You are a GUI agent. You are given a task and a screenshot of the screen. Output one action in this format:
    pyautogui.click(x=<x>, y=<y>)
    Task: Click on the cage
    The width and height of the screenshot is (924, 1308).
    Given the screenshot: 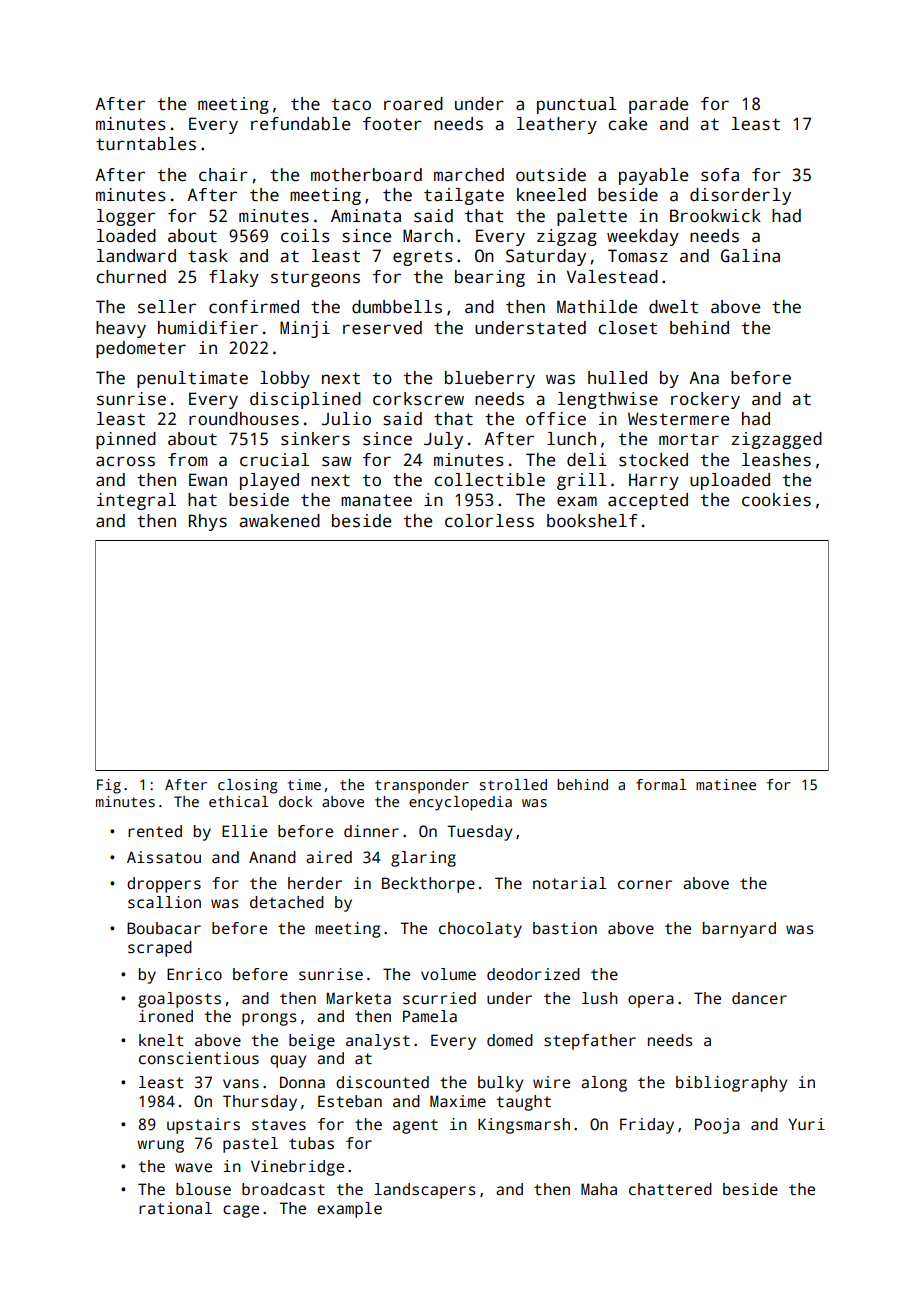 What is the action you would take?
    pyautogui.click(x=241, y=1211)
